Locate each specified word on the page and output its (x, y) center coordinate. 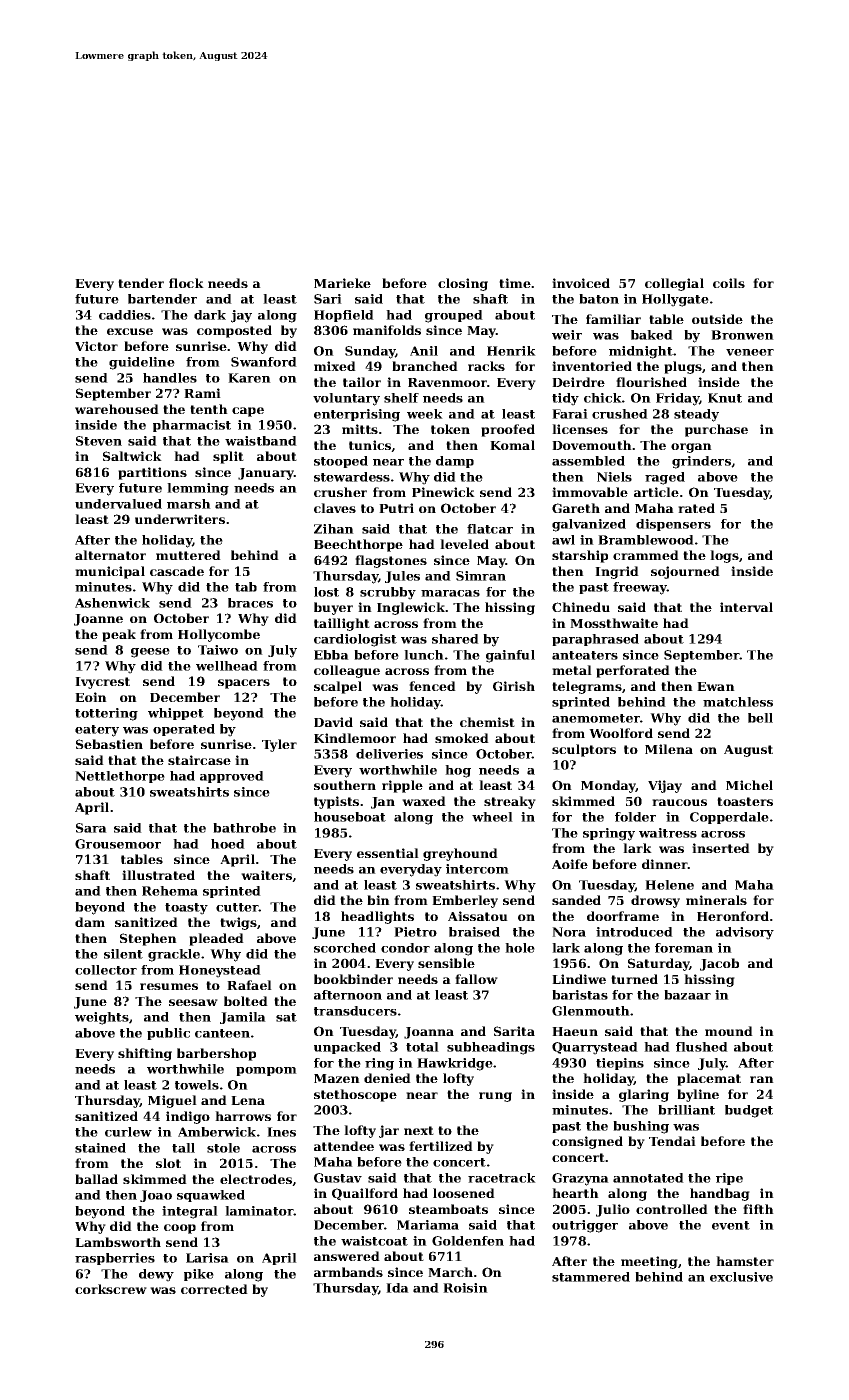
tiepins (620, 1064)
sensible (446, 963)
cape (248, 412)
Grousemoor (118, 844)
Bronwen (742, 335)
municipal (110, 572)
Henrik (511, 351)
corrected (214, 1289)
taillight (342, 624)
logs (724, 556)
